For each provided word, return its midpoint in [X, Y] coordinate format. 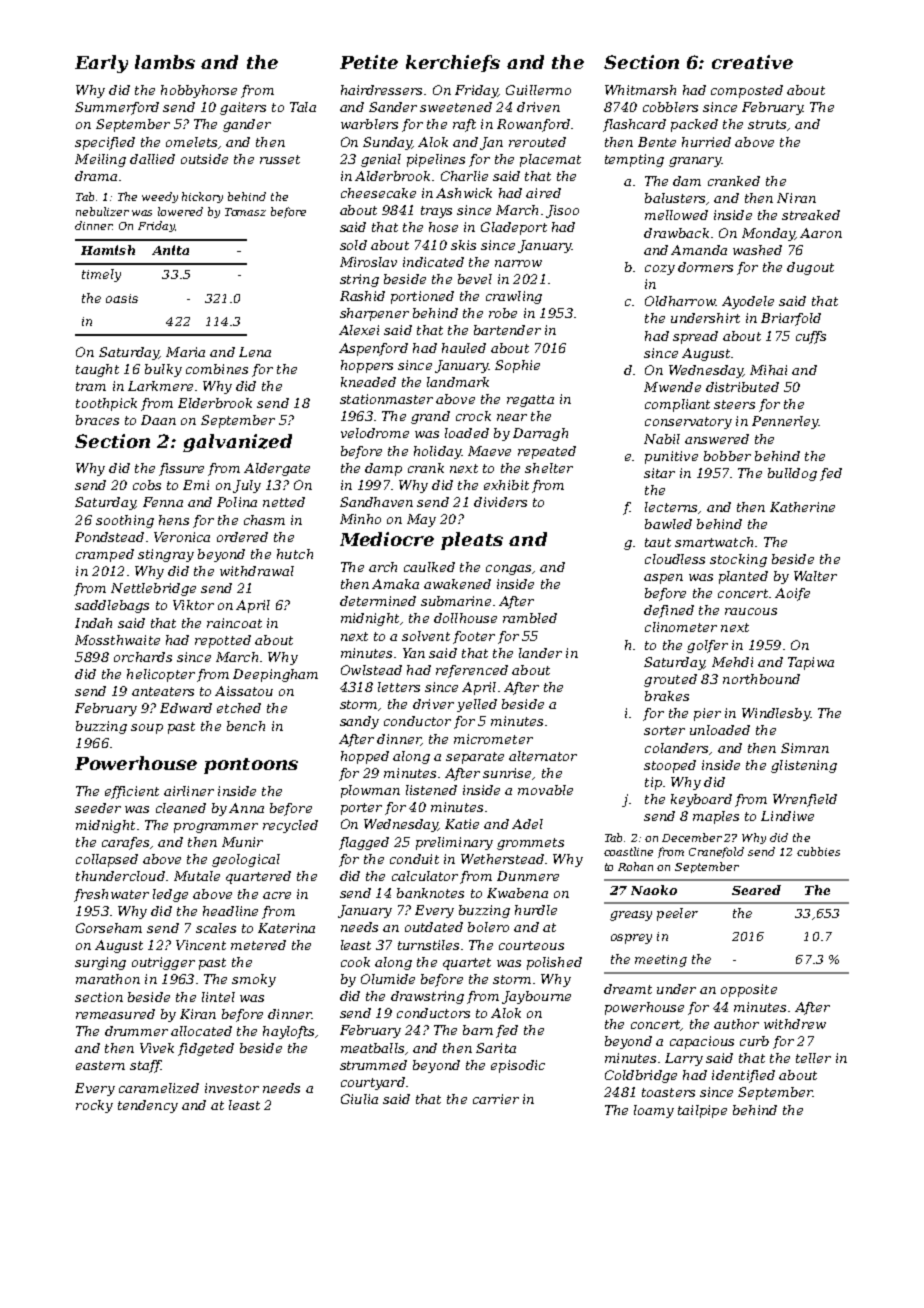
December [692, 837]
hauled [464, 348]
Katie [462, 824]
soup [147, 729]
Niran [796, 198]
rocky [94, 1106]
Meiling [100, 160]
